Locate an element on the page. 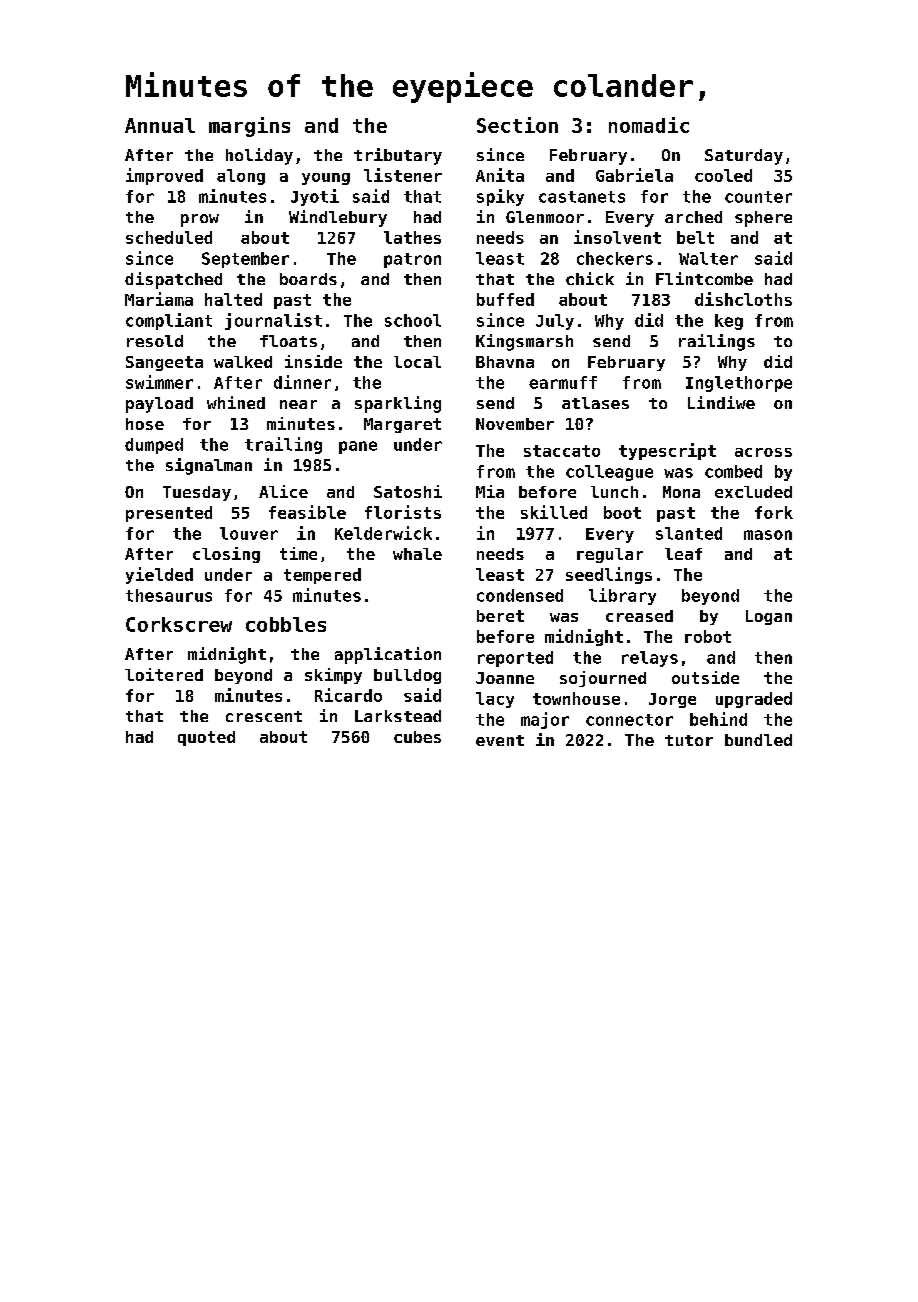 This document has height=1302, width=918. event is located at coordinates (500, 740).
